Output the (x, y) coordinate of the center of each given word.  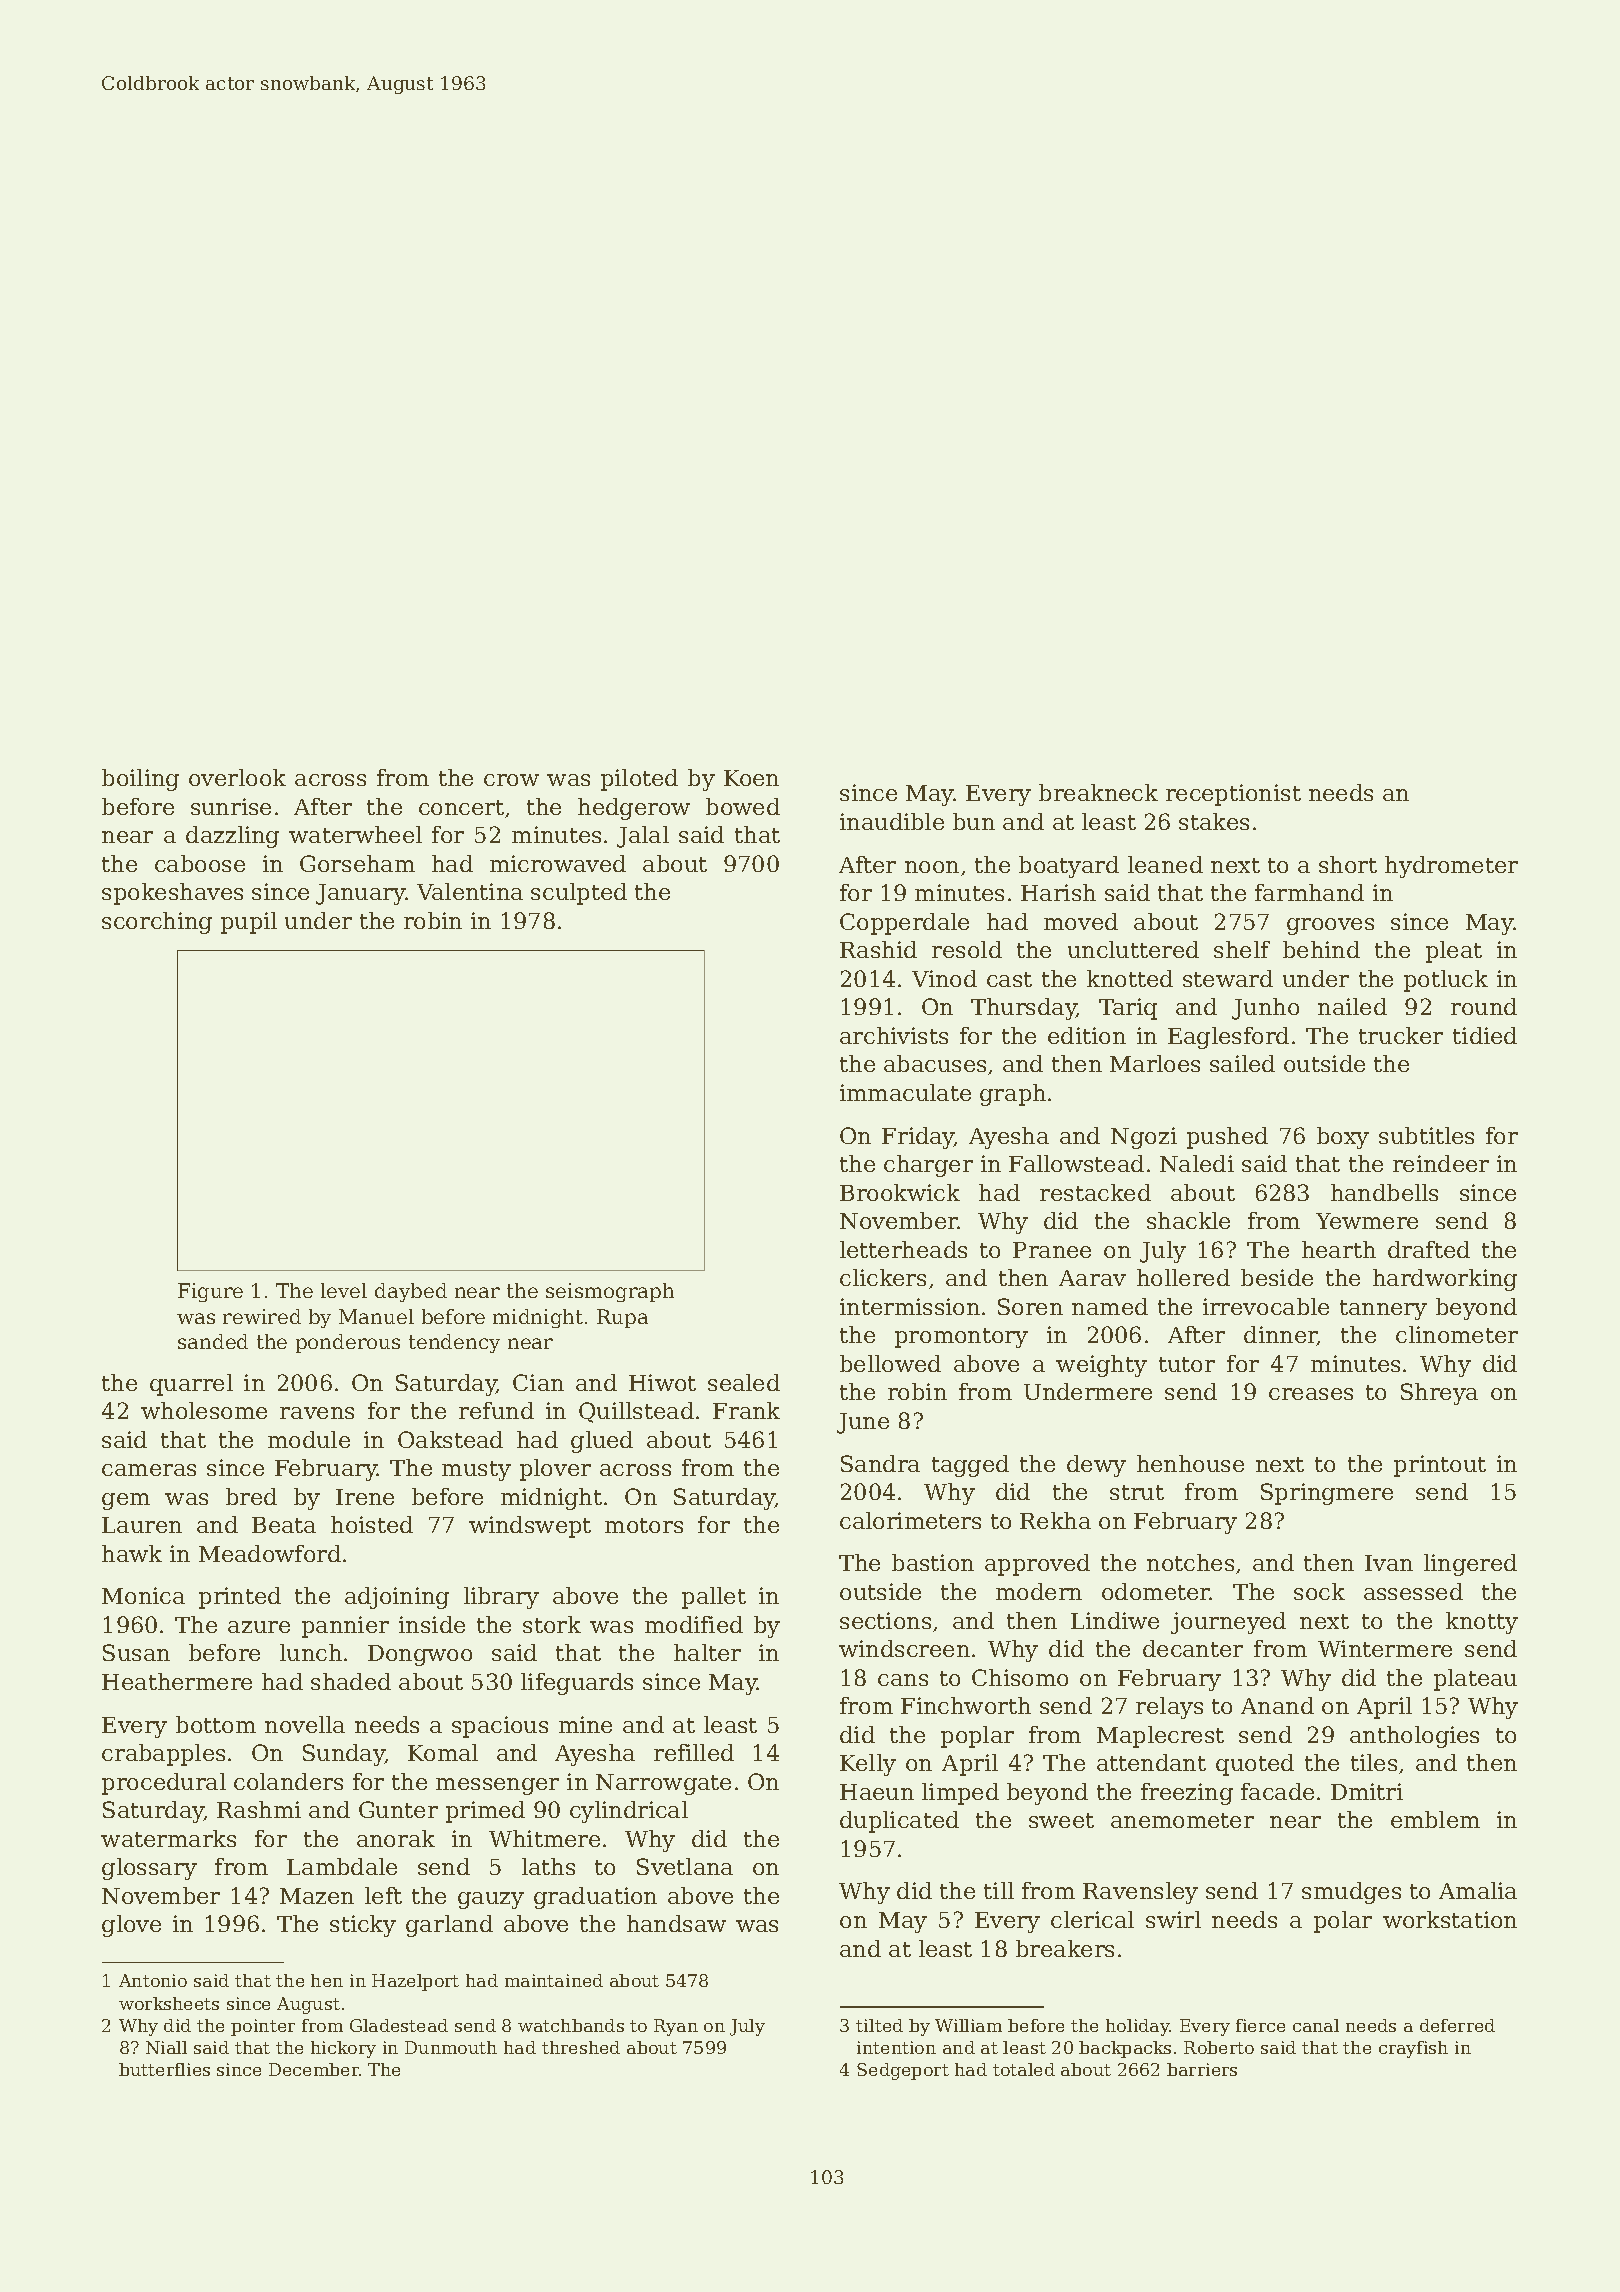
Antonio (153, 1980)
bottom (216, 1724)
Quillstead (636, 1412)
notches (1190, 1562)
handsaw (676, 1923)
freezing (1187, 1794)
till (999, 1890)
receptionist (1233, 795)
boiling (140, 780)
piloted (639, 780)
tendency (454, 1343)
